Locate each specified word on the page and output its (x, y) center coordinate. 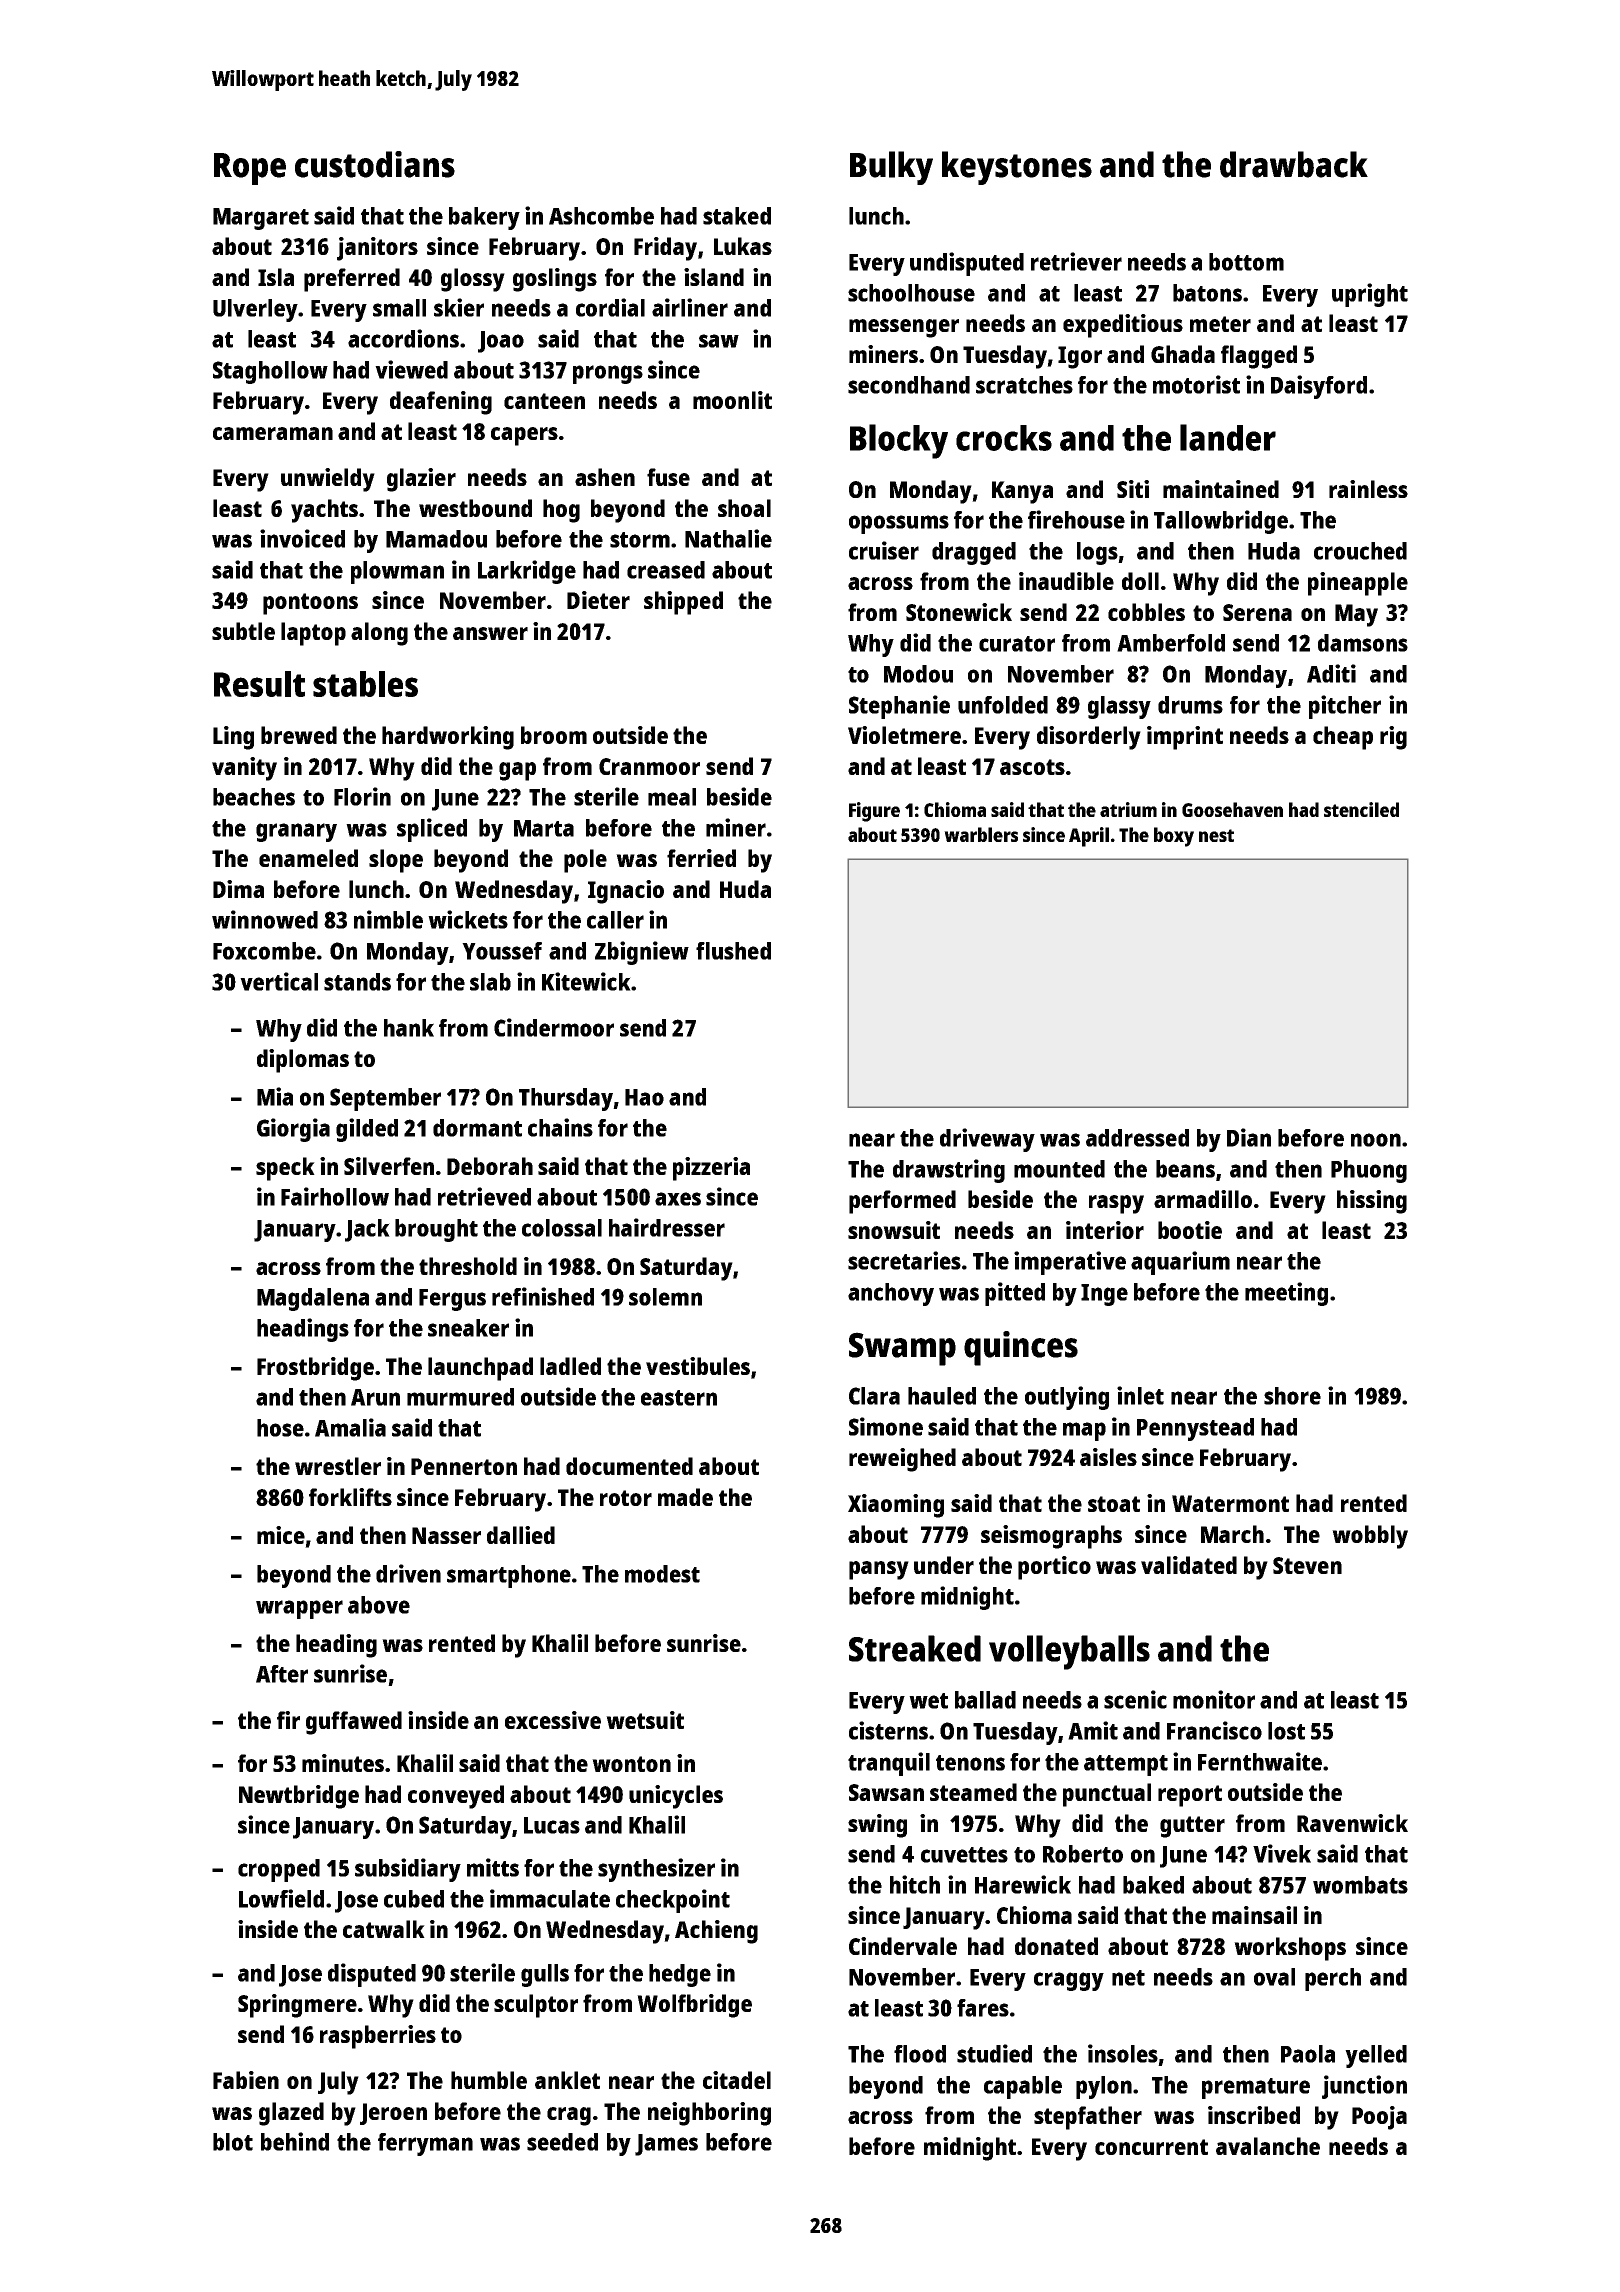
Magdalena (313, 1299)
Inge (1104, 1295)
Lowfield (281, 1898)
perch (1333, 1979)
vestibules (698, 1366)
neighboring (709, 2114)
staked (737, 216)
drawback (1294, 164)
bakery (484, 218)
